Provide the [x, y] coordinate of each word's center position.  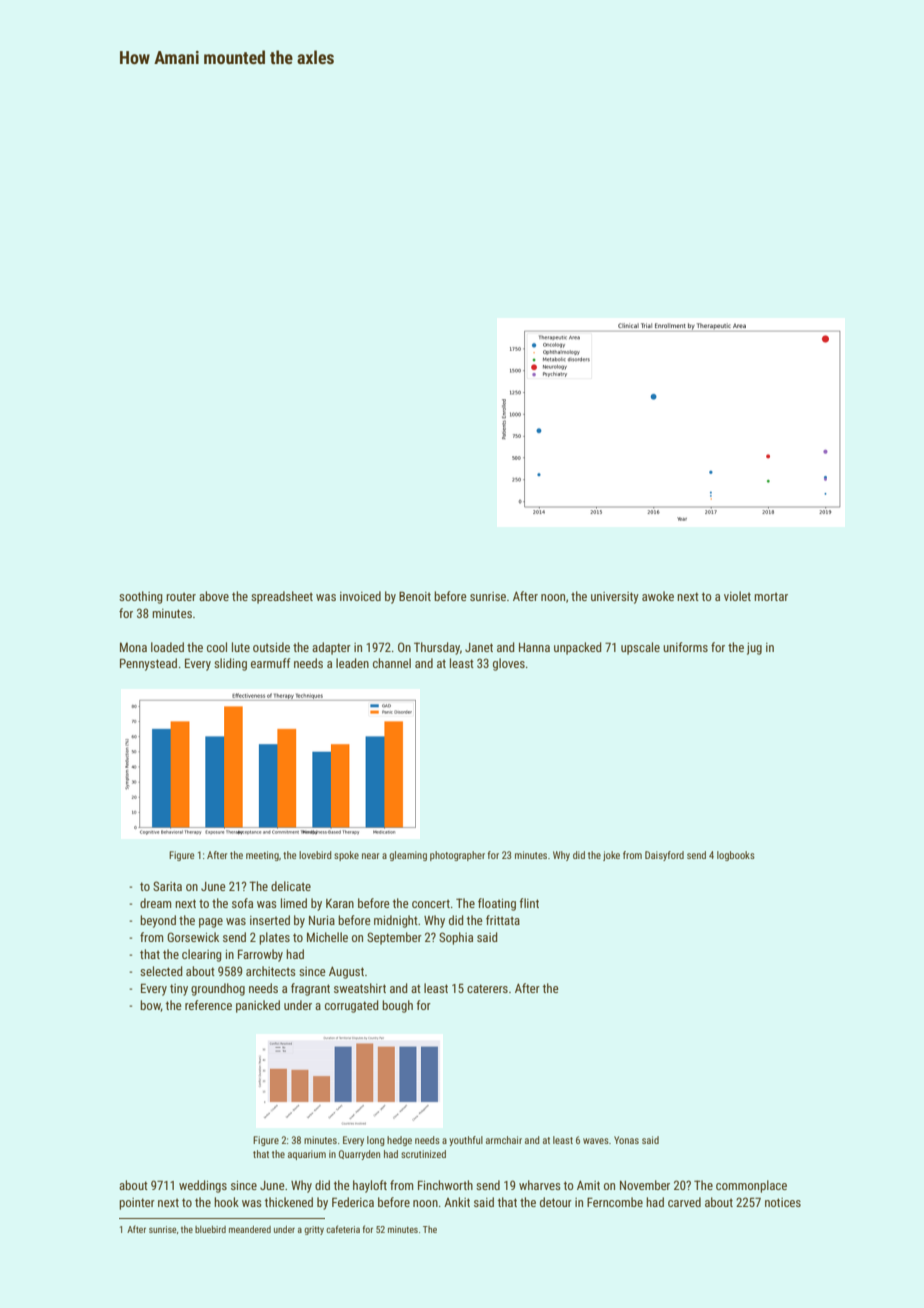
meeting [262, 856]
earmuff [270, 663]
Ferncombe [615, 1202]
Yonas [626, 1140]
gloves [509, 664]
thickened [289, 1202]
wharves [540, 1185]
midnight [396, 921]
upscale [640, 648]
